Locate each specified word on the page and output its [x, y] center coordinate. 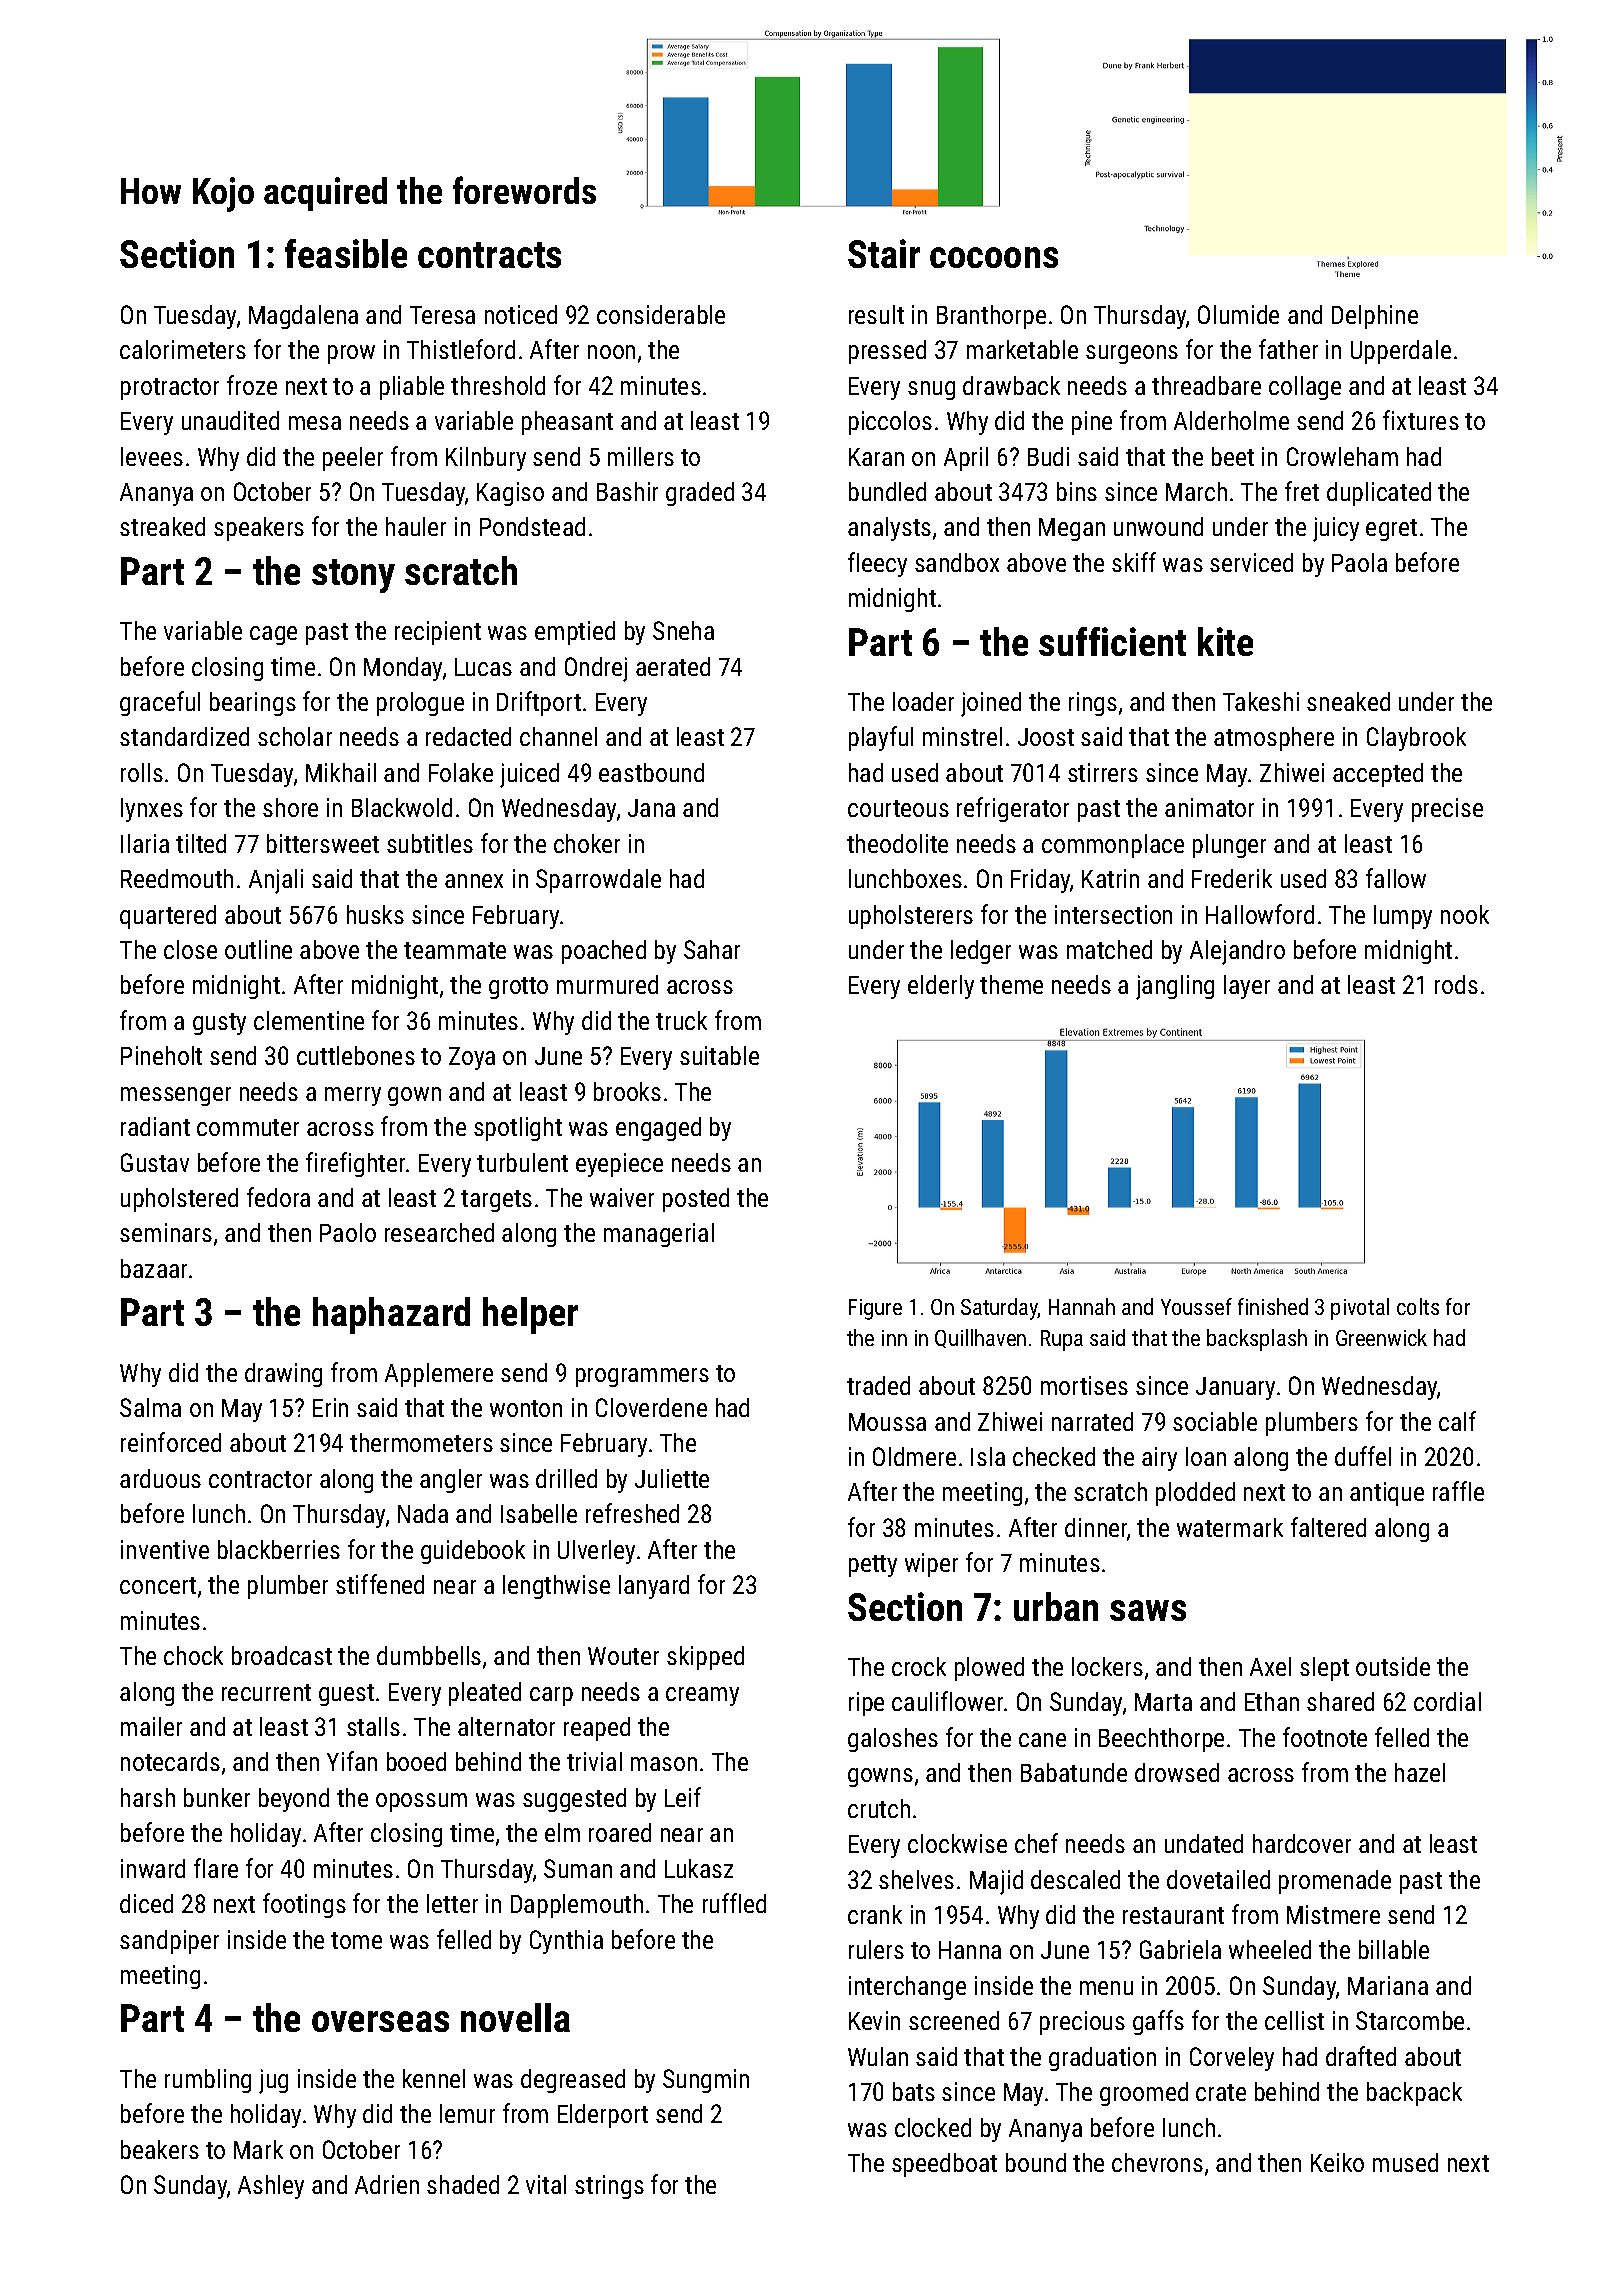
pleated [485, 1694]
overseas [380, 2021]
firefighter [355, 1164]
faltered [1328, 1527]
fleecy [877, 564]
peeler [353, 459]
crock [919, 1666]
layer [1247, 987]
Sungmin [706, 2081]
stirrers [1103, 772]
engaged [658, 1129]
